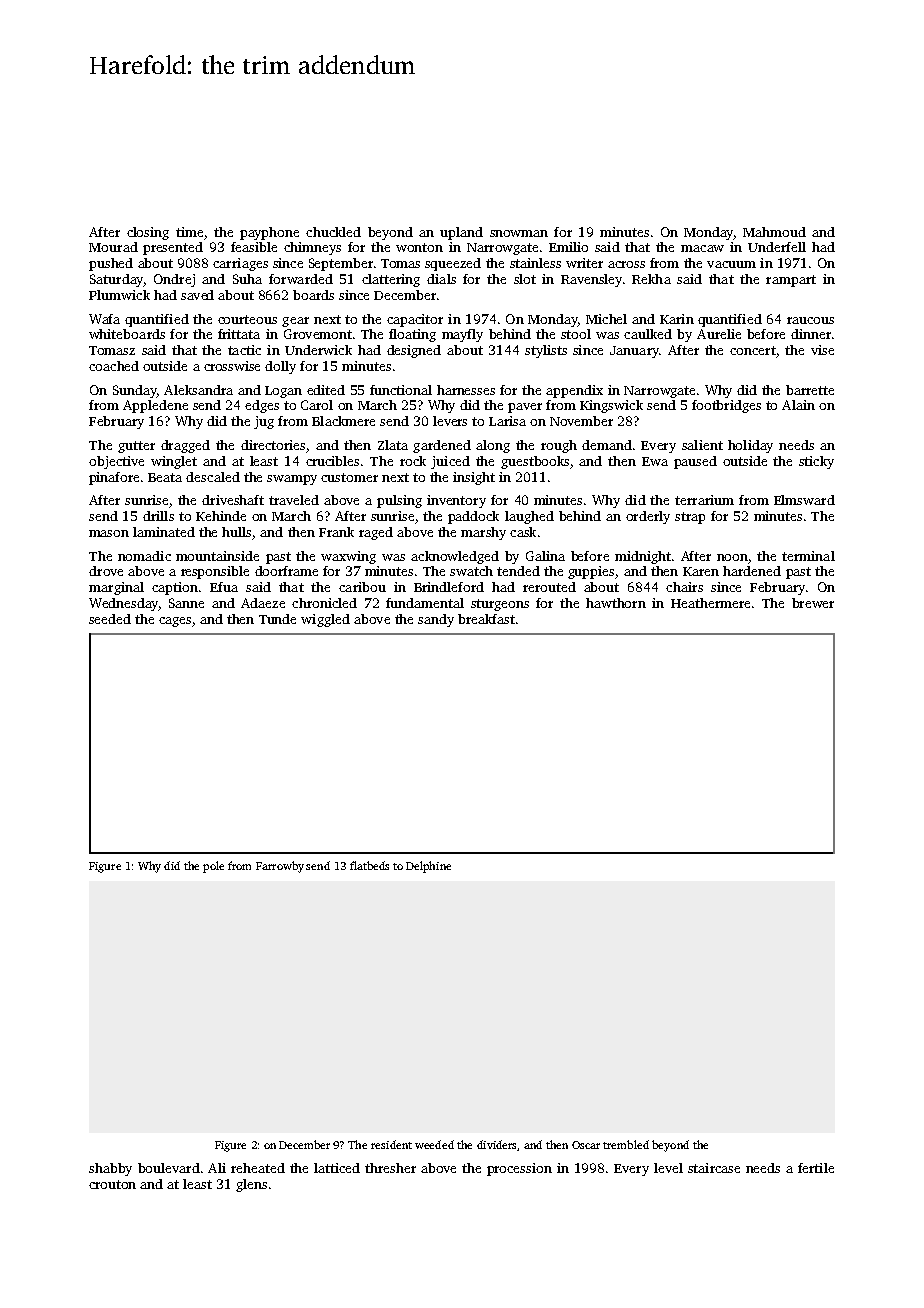  Describe the element at coordinates (312, 248) in the document. I see `chimneys` at that location.
